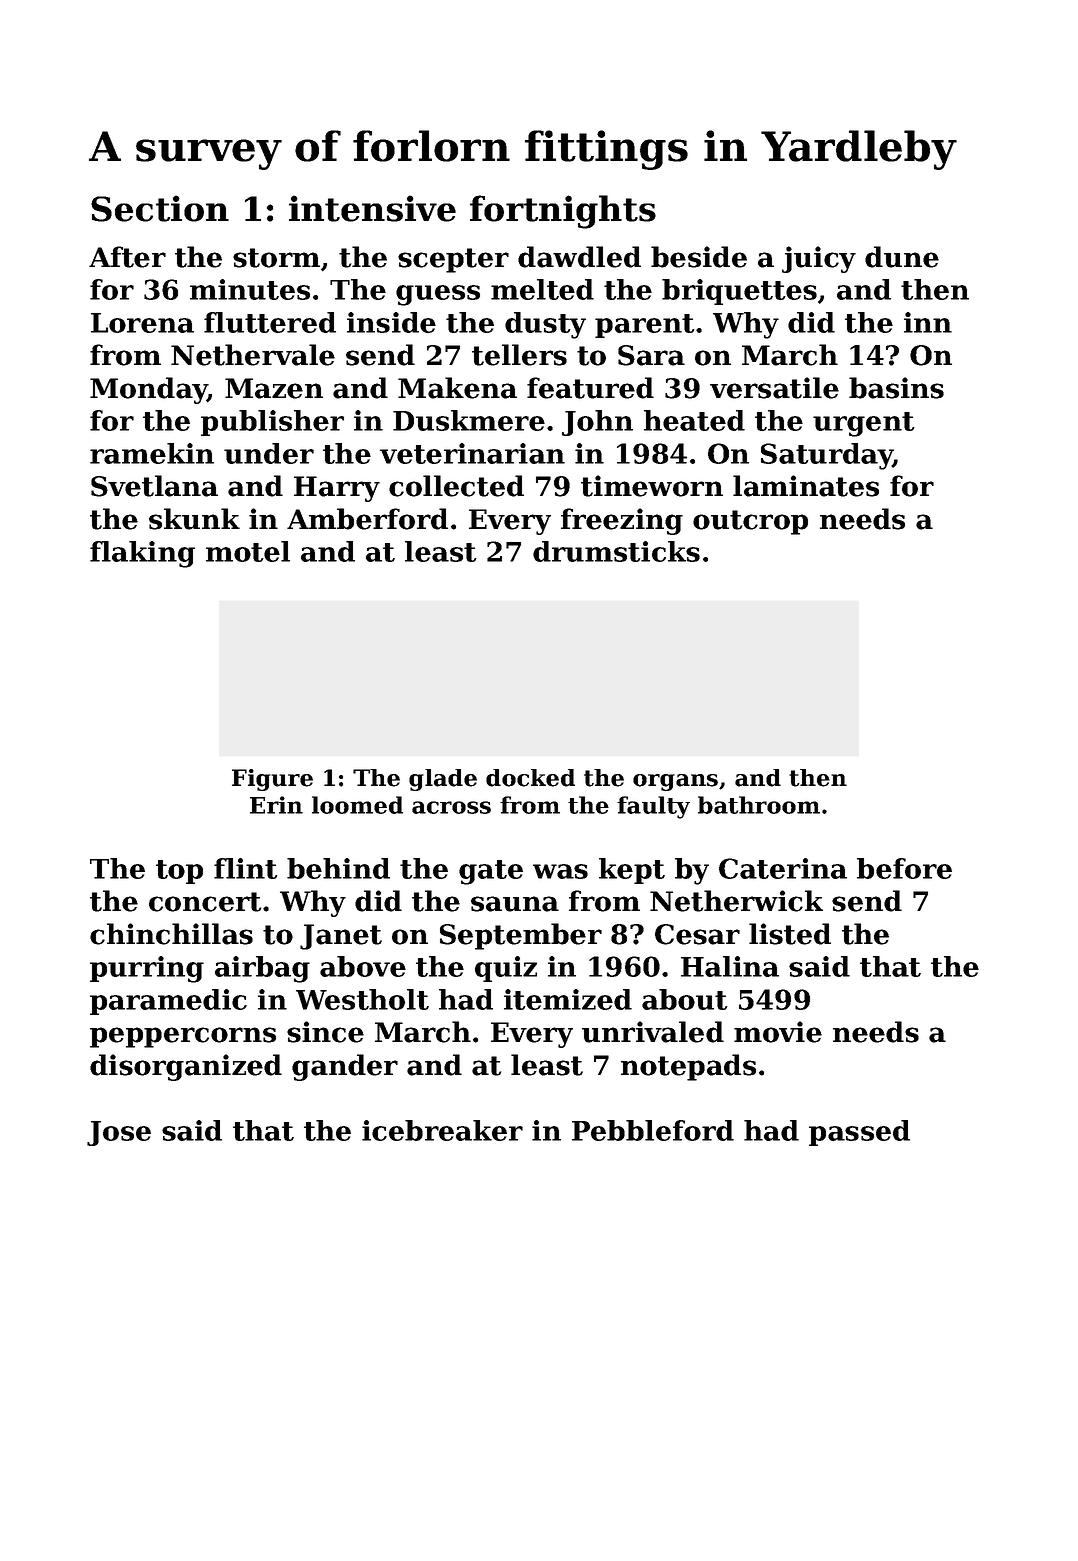  I want to click on drumsticks, so click(616, 551).
